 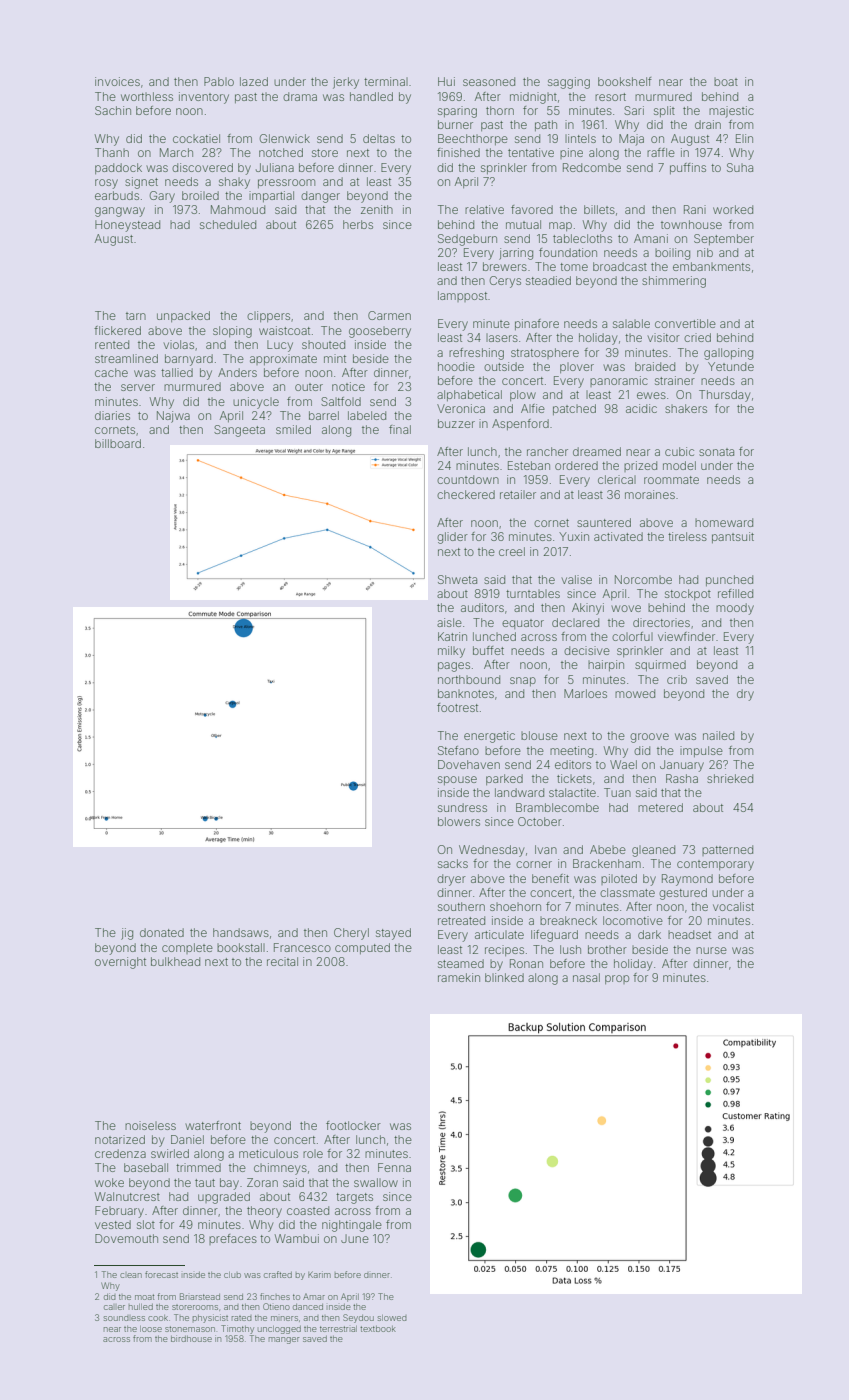 What do you see at coordinates (351, 934) in the screenshot?
I see `Cheryl` at bounding box center [351, 934].
